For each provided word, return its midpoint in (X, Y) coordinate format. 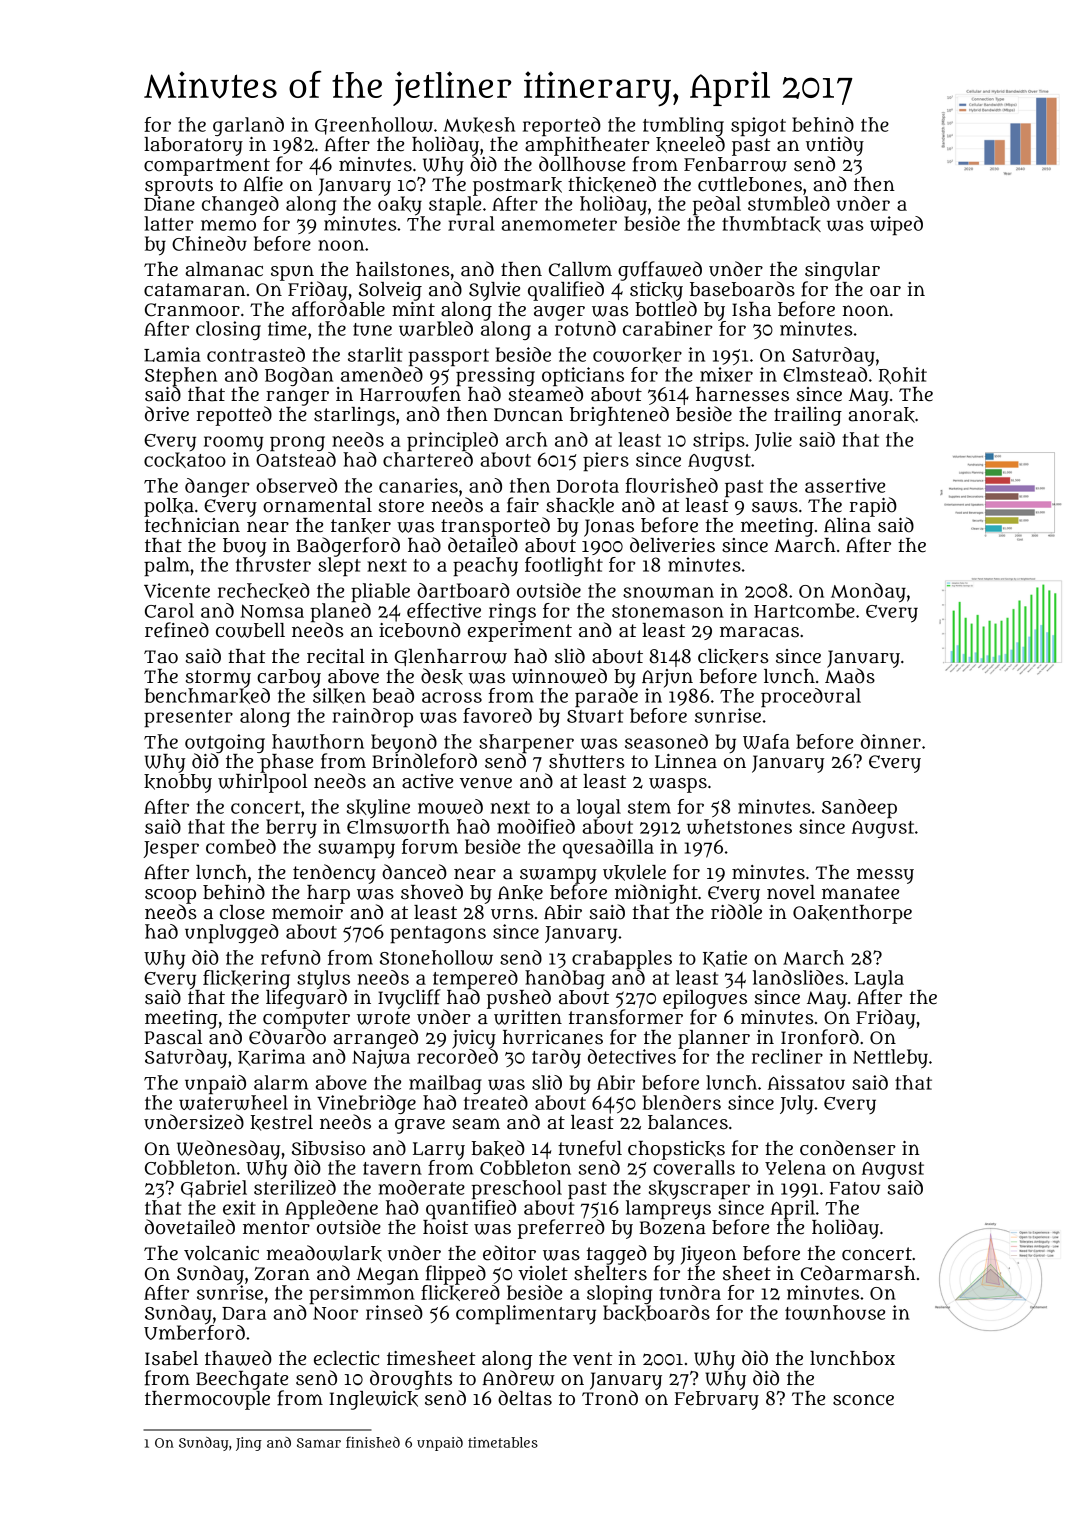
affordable (338, 309)
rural (471, 223)
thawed (238, 1358)
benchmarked (207, 696)
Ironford (820, 1037)
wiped (896, 225)
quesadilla (608, 848)
